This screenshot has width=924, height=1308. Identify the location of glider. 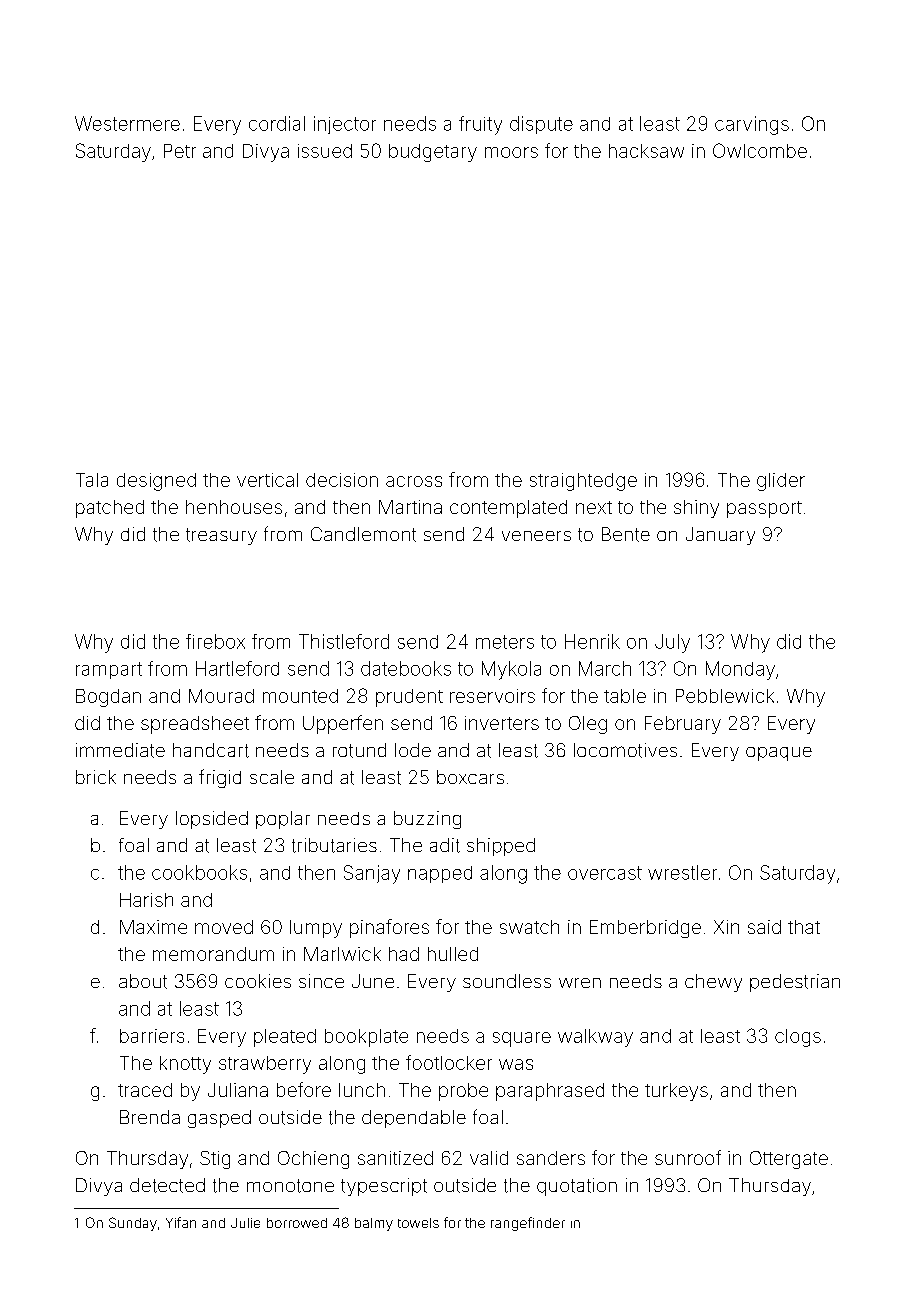
(781, 482).
